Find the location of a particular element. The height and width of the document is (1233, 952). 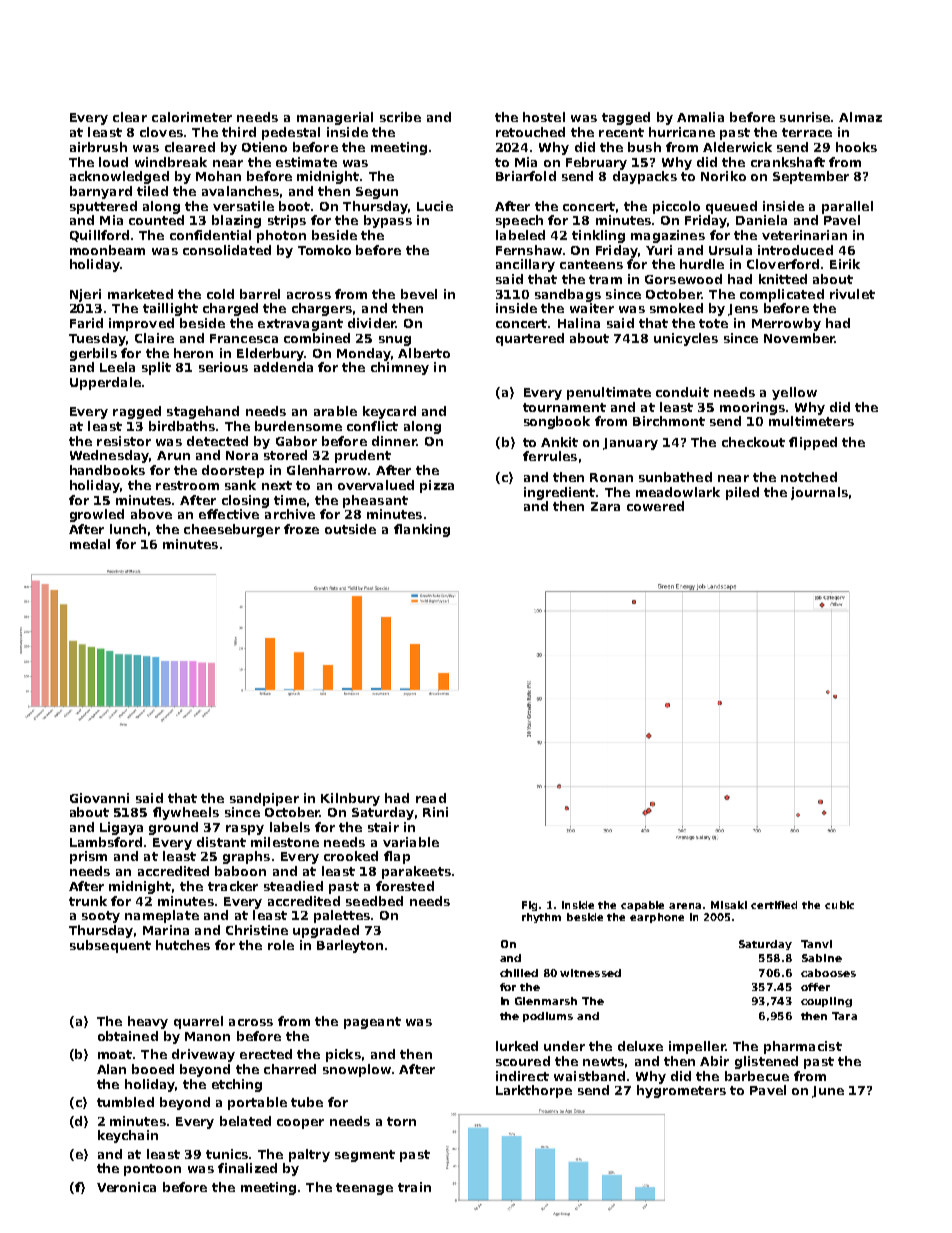

medal is located at coordinates (90, 544).
